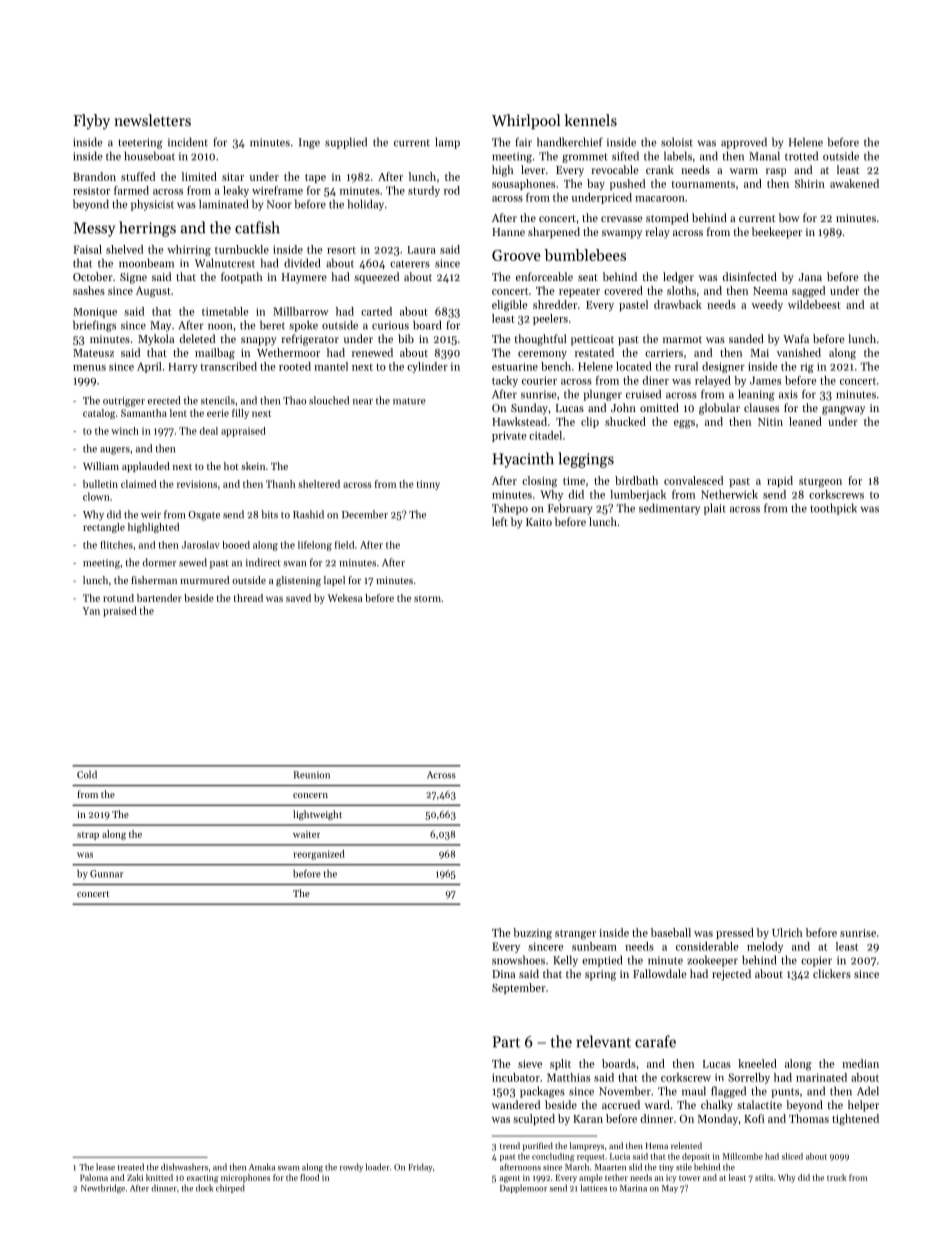  Describe the element at coordinates (843, 410) in the screenshot. I see `gangway` at that location.
